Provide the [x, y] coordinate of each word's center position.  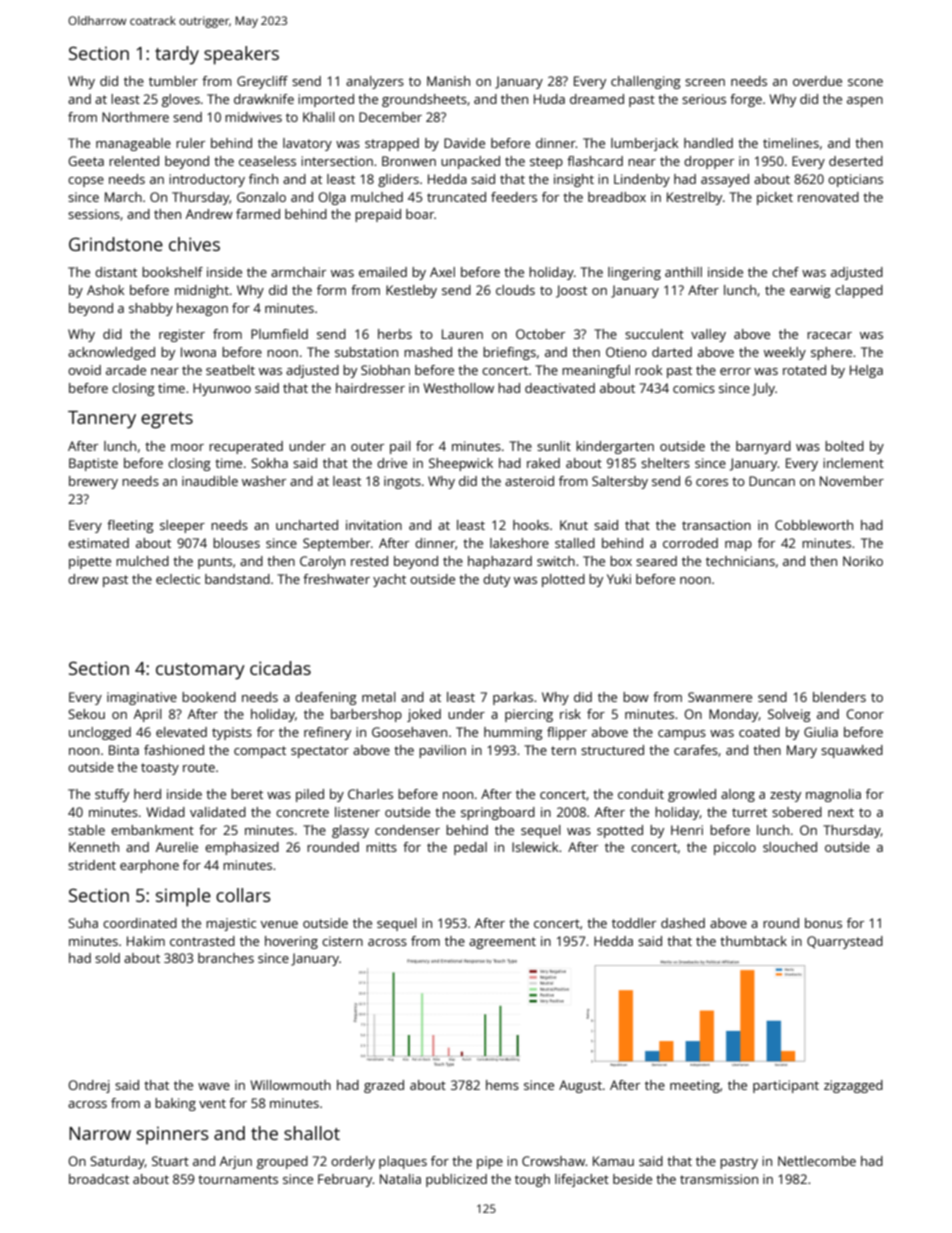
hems [502, 1085]
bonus [823, 923]
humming [513, 733]
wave [214, 1086]
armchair [298, 272]
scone [865, 82]
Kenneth [94, 847]
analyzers [375, 82]
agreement [502, 943]
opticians [855, 180]
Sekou [86, 714]
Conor [865, 714]
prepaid [378, 215]
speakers [241, 55]
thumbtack [753, 941]
